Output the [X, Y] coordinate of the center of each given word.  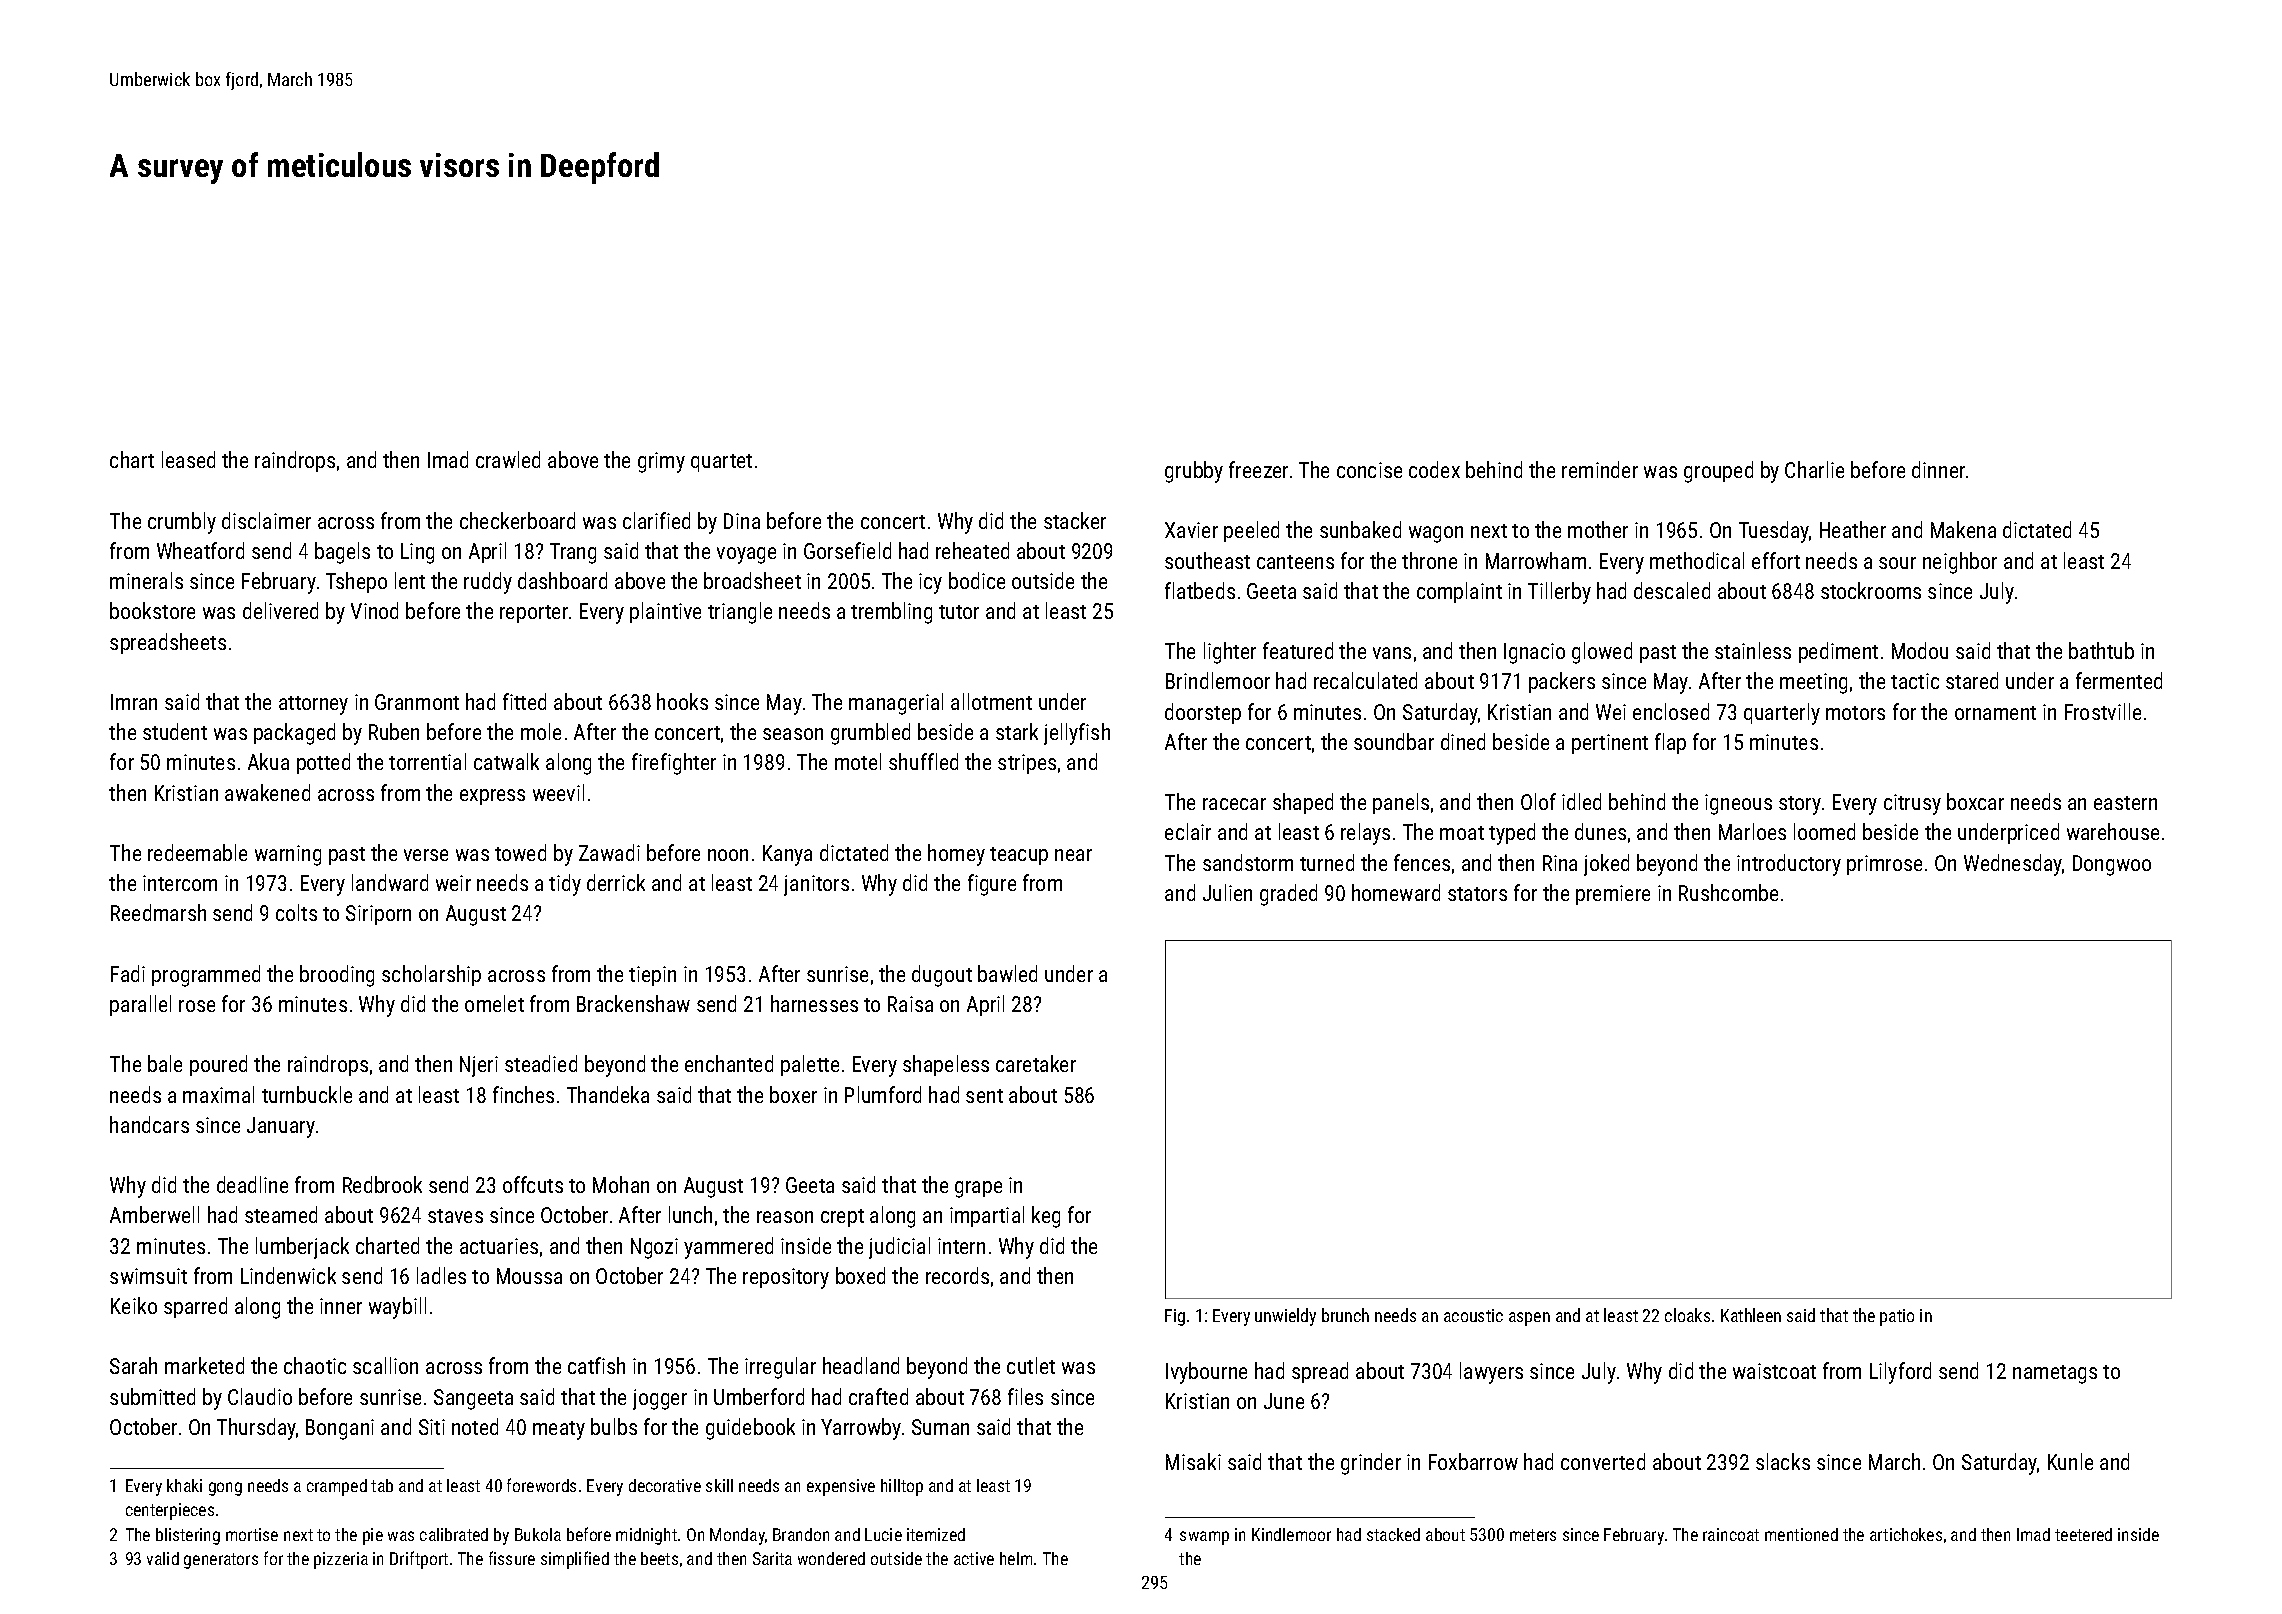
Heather [1853, 529]
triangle [740, 613]
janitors [816, 885]
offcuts [533, 1184]
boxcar [1975, 801]
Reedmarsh [158, 912]
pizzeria [341, 1560]
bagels [342, 553]
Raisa [910, 1004]
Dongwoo [2112, 865]
